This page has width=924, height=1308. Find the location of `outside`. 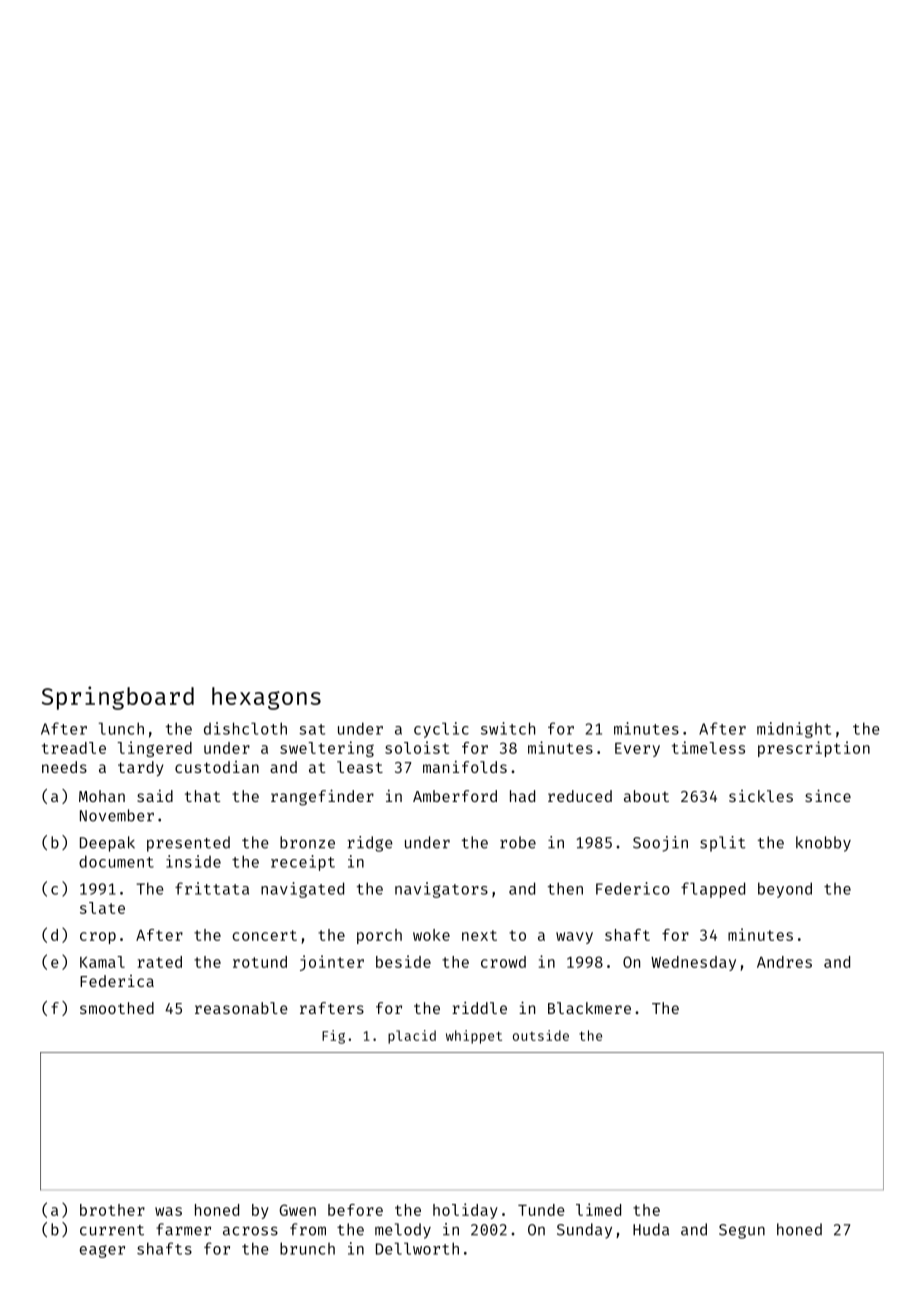

outside is located at coordinates (541, 1035).
